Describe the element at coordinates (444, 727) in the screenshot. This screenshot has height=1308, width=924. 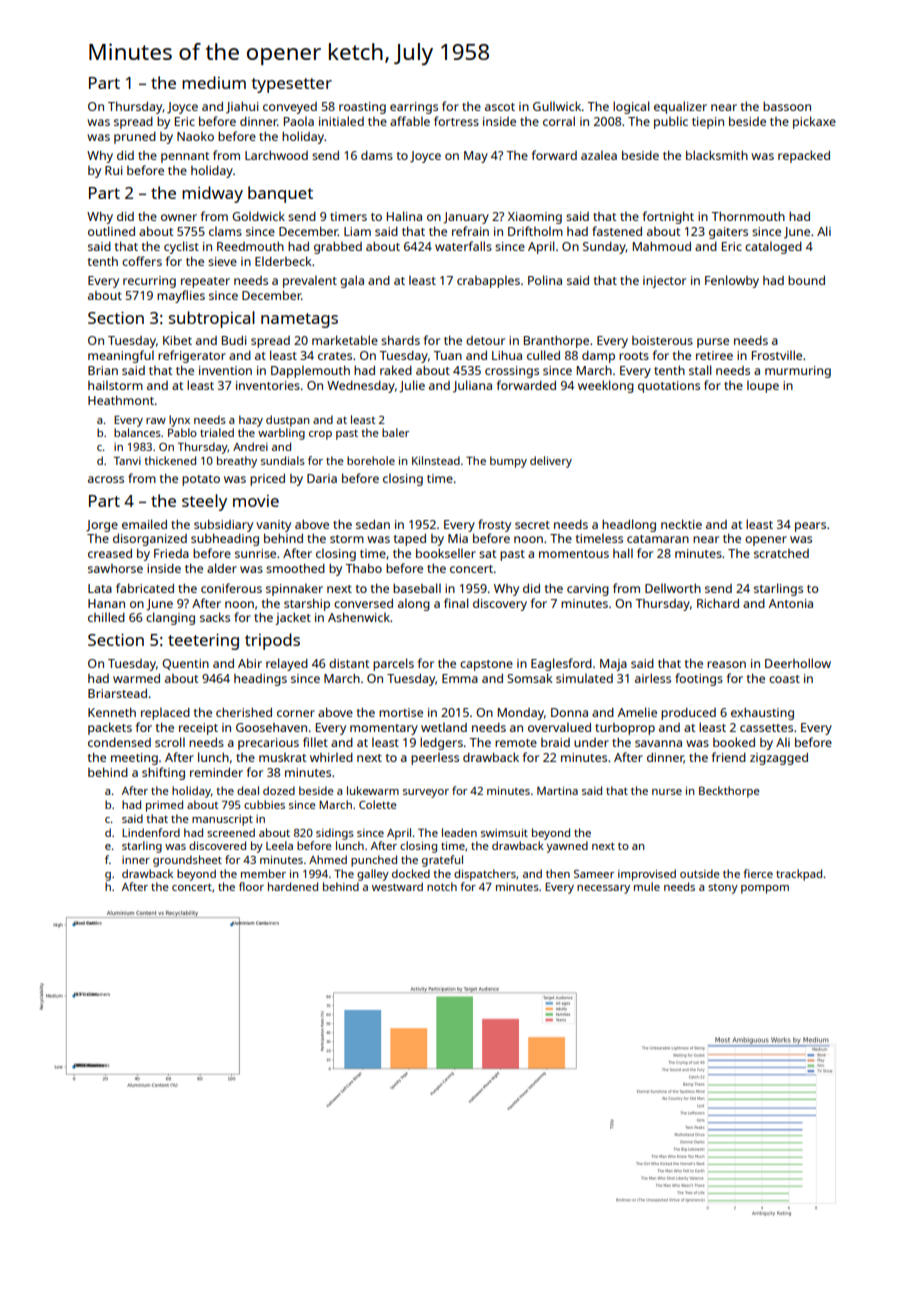
I see `wetland` at that location.
